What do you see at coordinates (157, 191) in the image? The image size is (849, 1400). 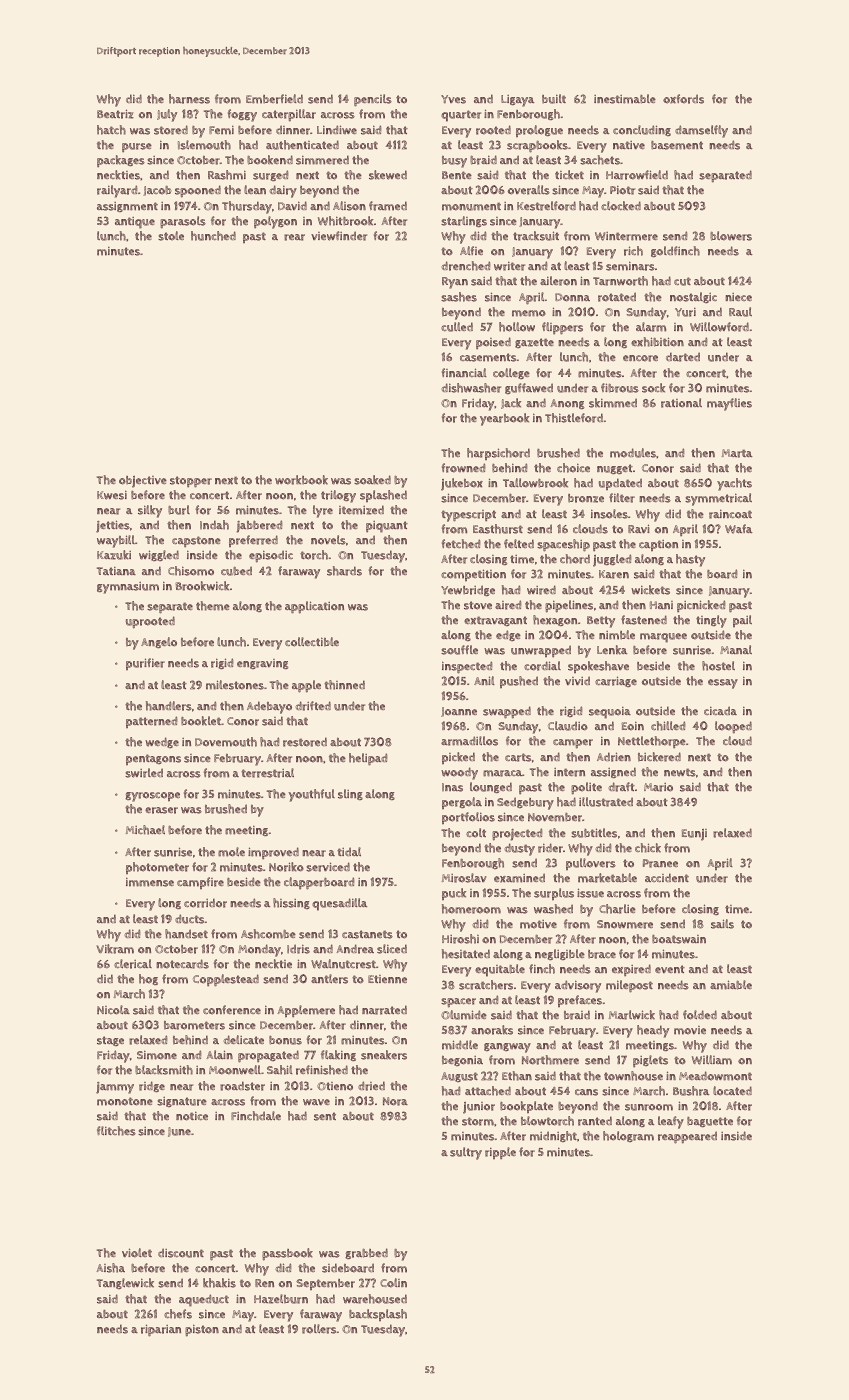 I see `Jacob` at bounding box center [157, 191].
